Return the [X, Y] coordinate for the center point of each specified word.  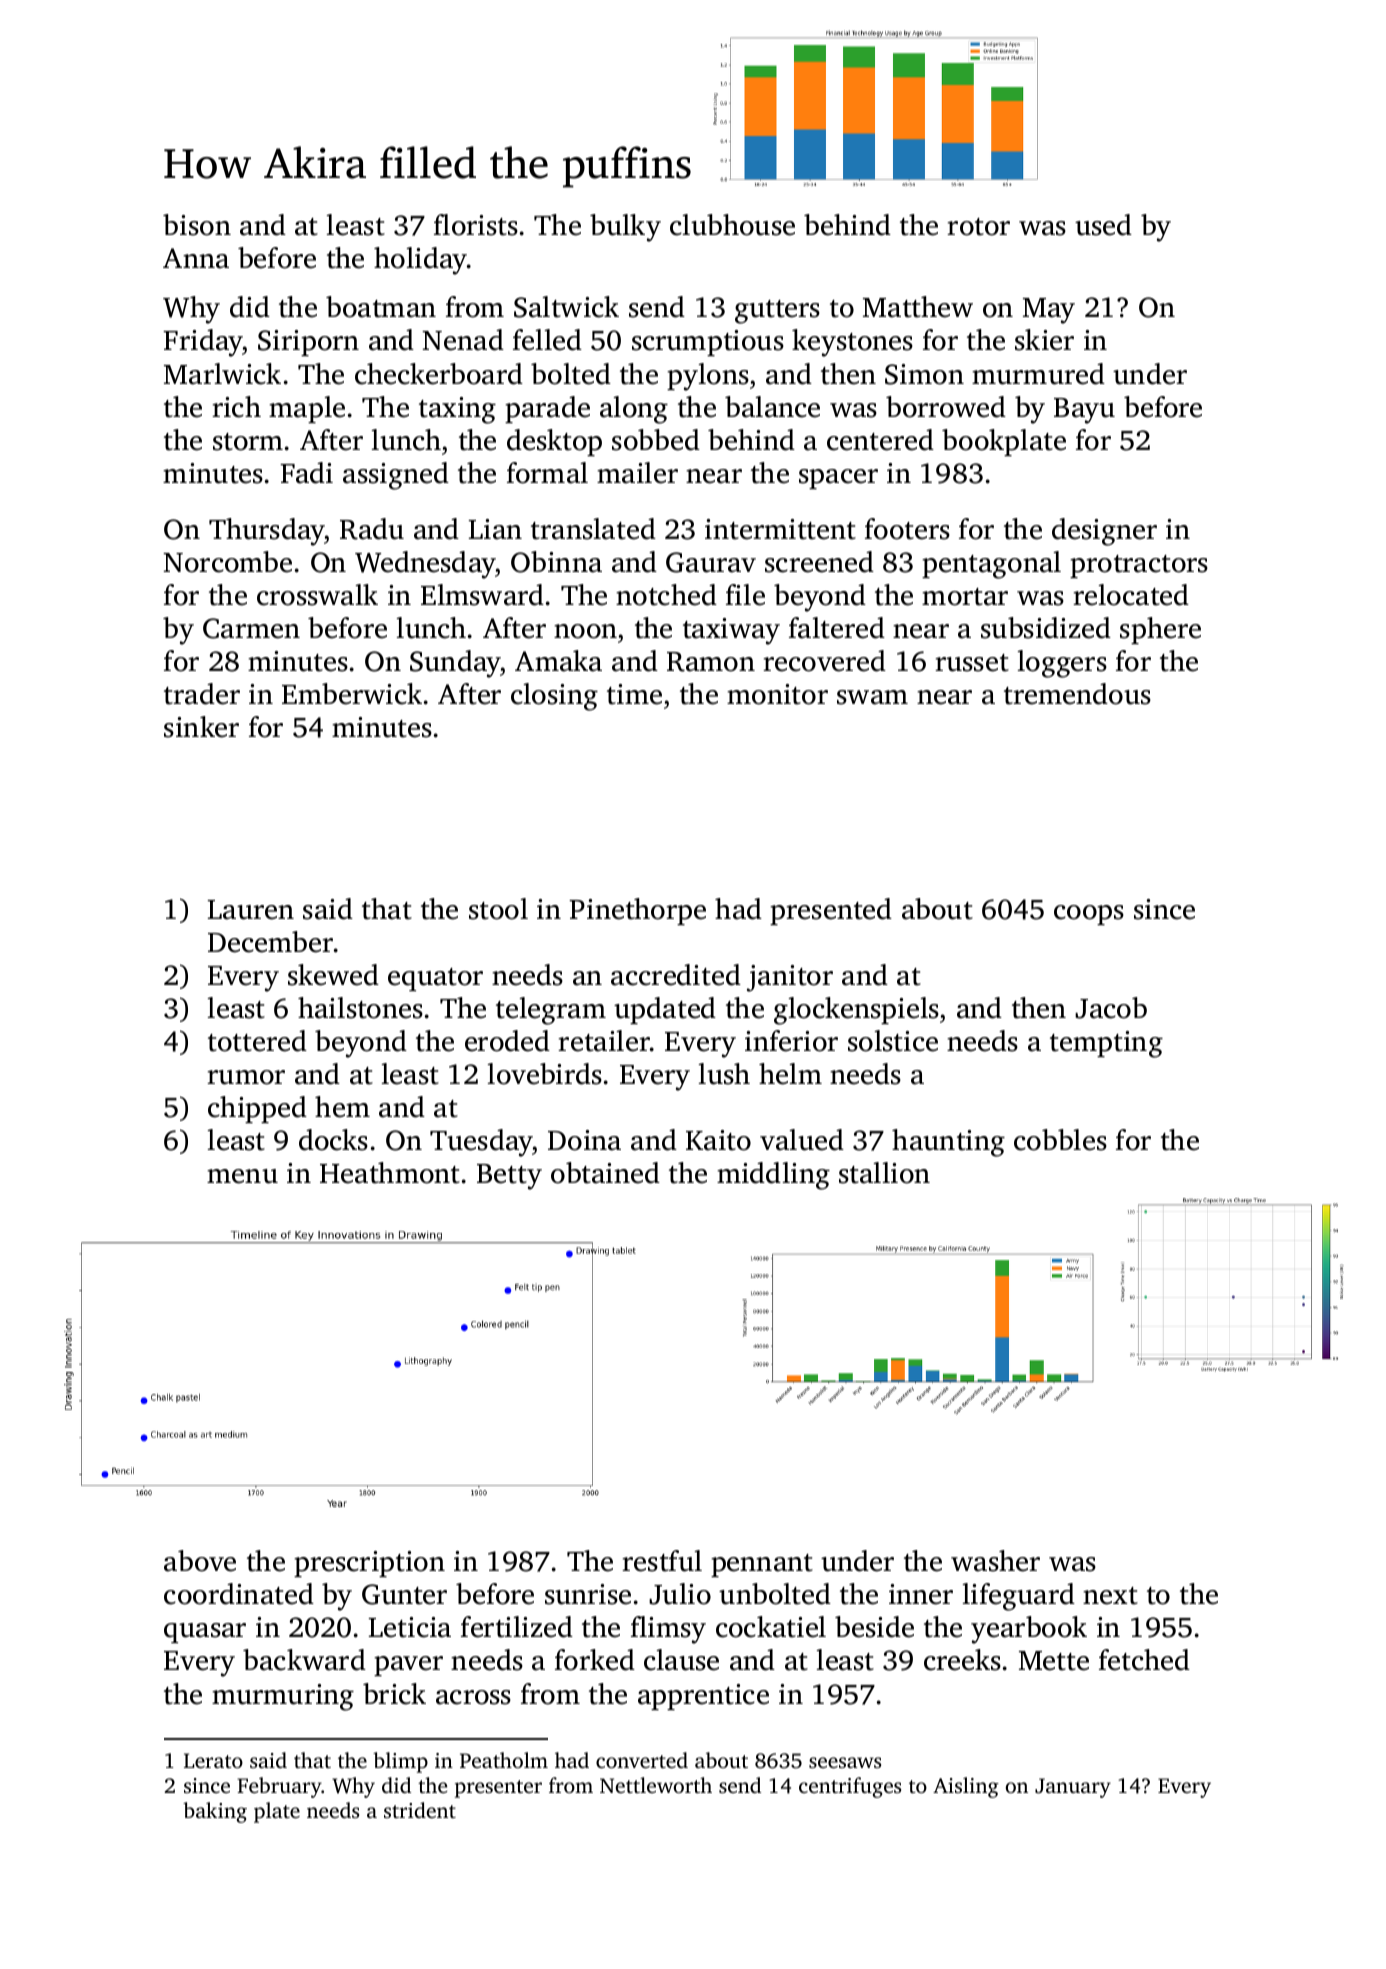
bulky [625, 228]
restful [662, 1561]
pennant [762, 1565]
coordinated [239, 1594]
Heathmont [390, 1173]
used [1103, 225]
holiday [420, 261]
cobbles [1060, 1140]
